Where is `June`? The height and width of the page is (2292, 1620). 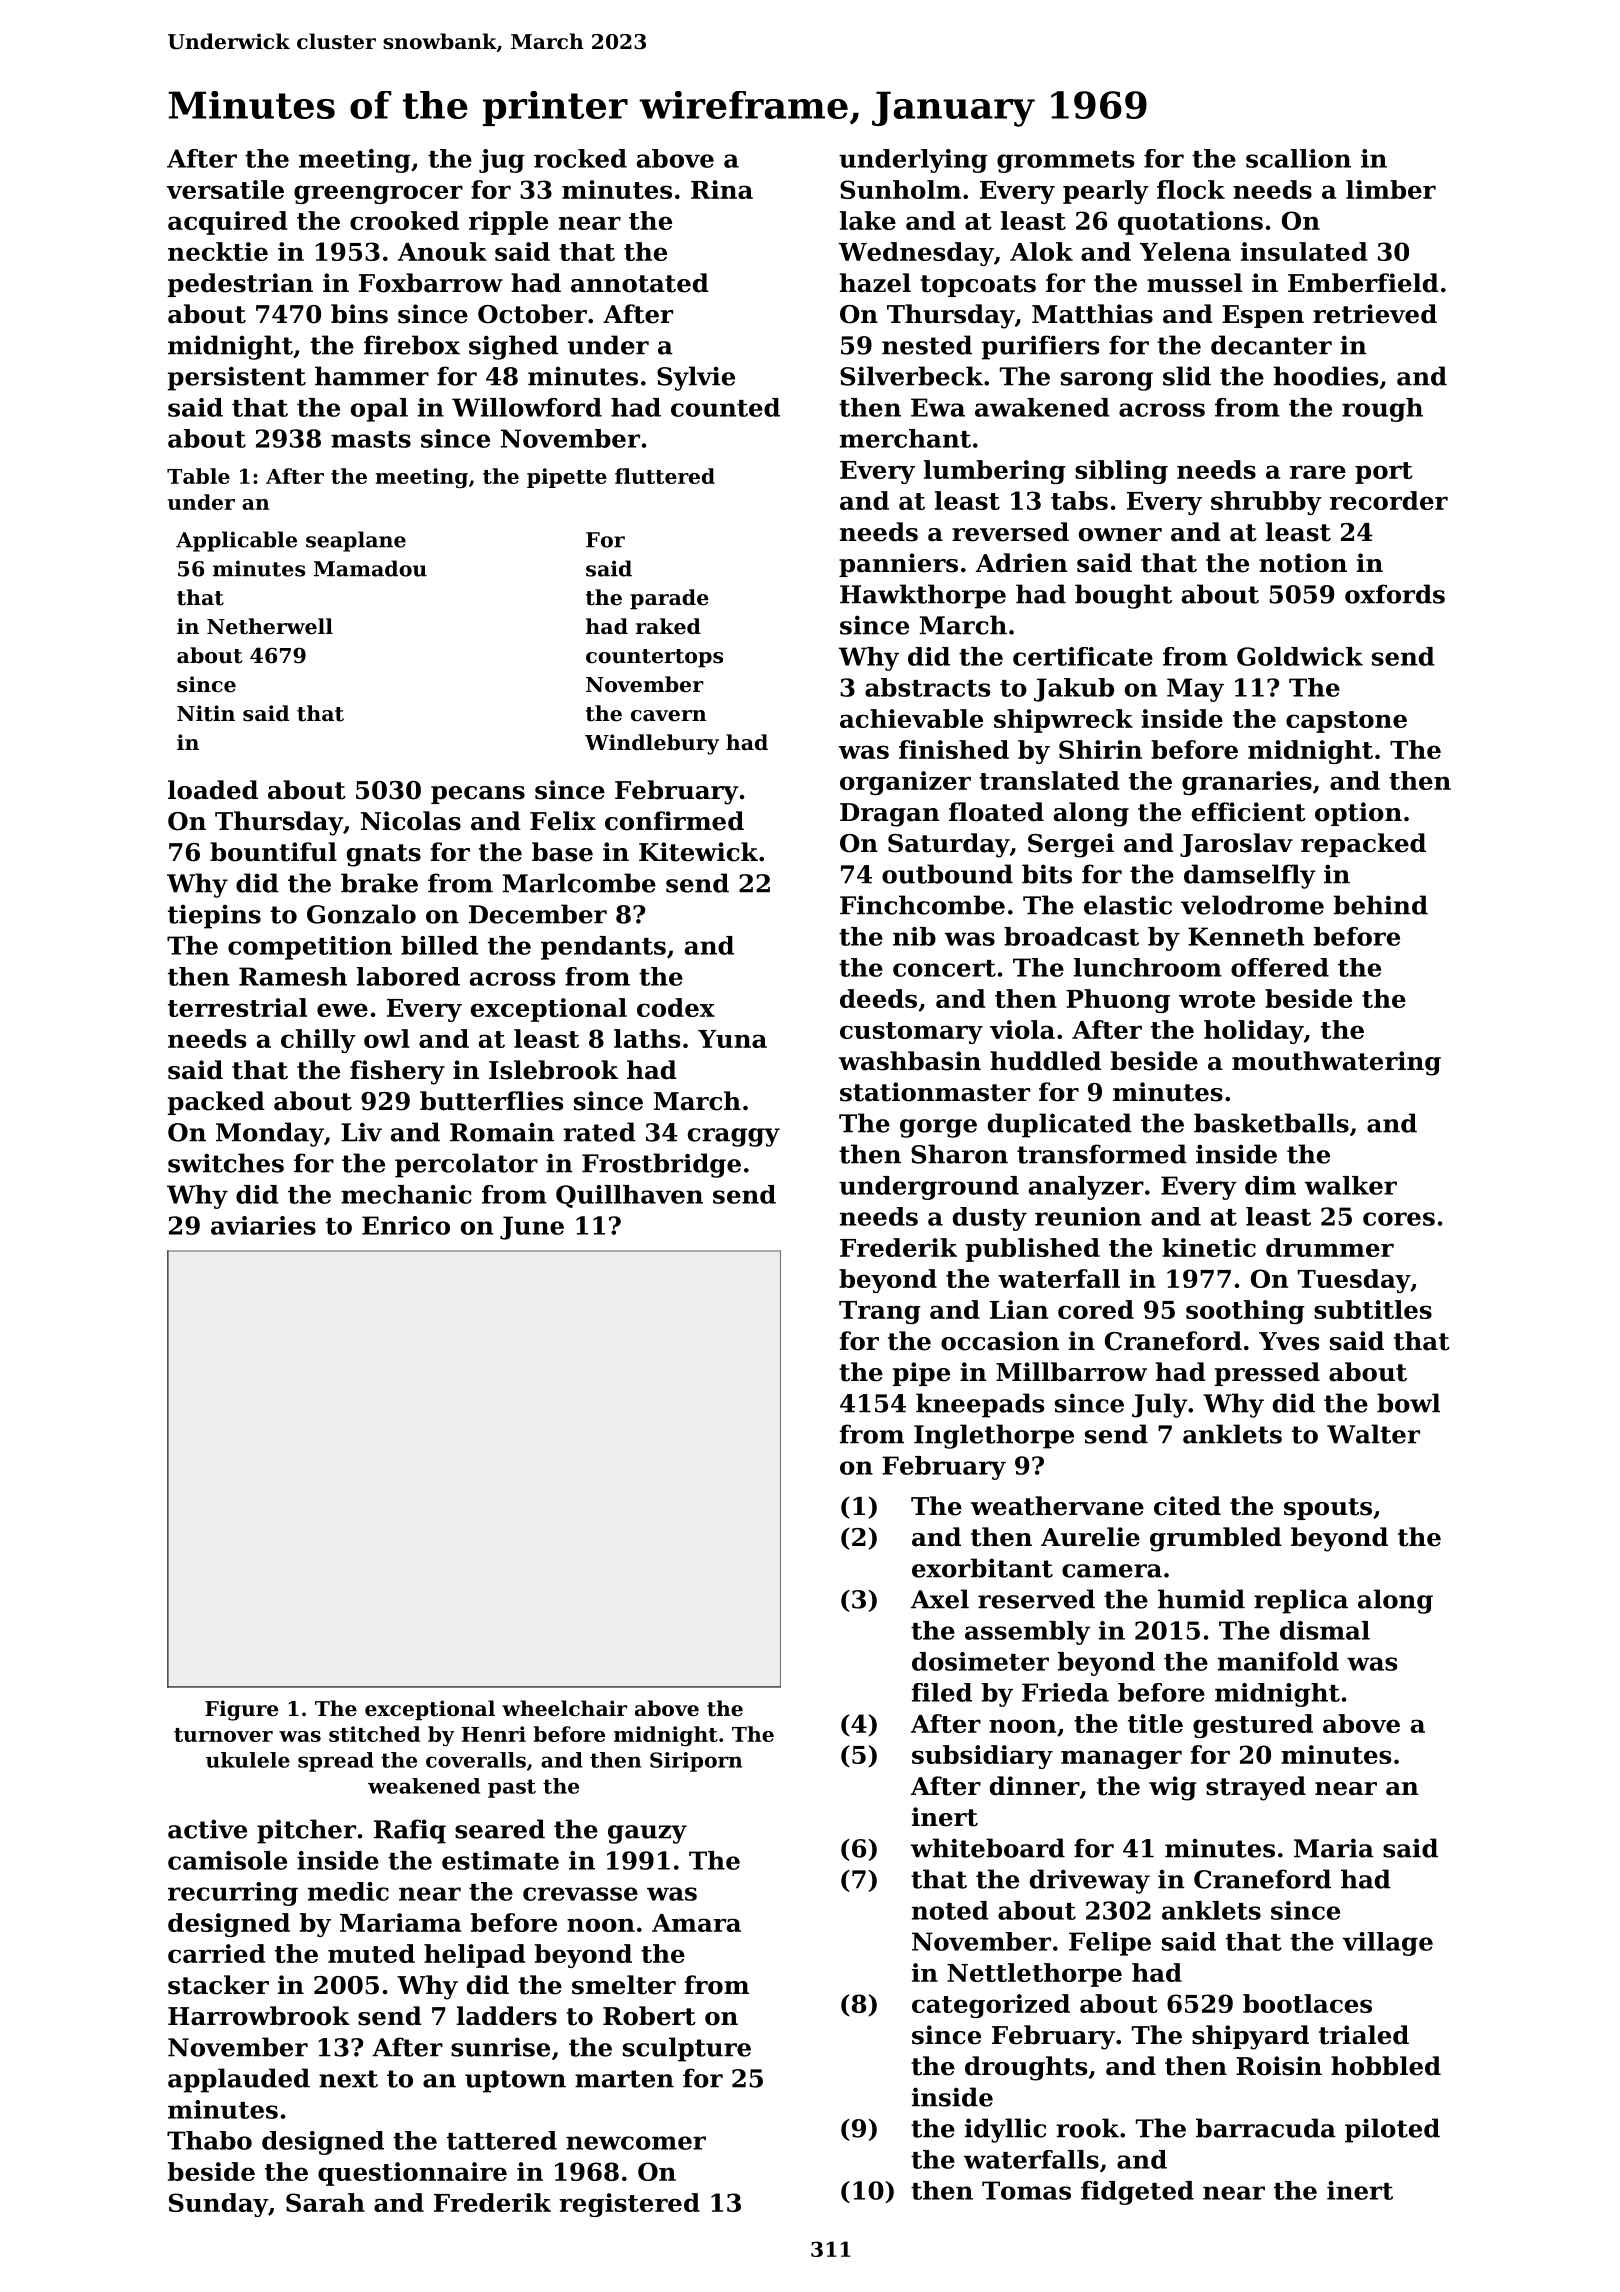 June is located at coordinates (532, 1228).
